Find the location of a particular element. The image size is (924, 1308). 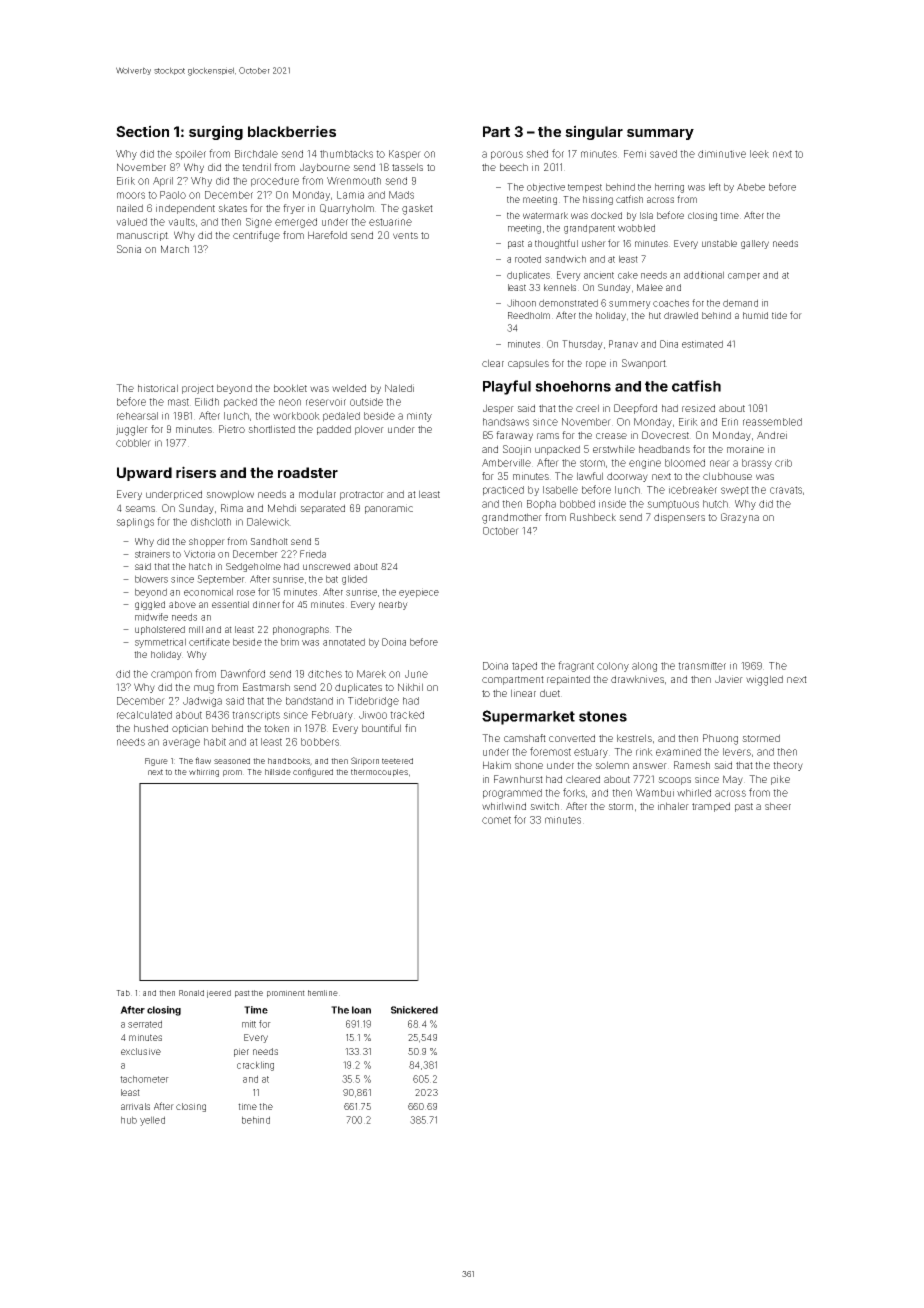

rooted is located at coordinates (528, 259).
